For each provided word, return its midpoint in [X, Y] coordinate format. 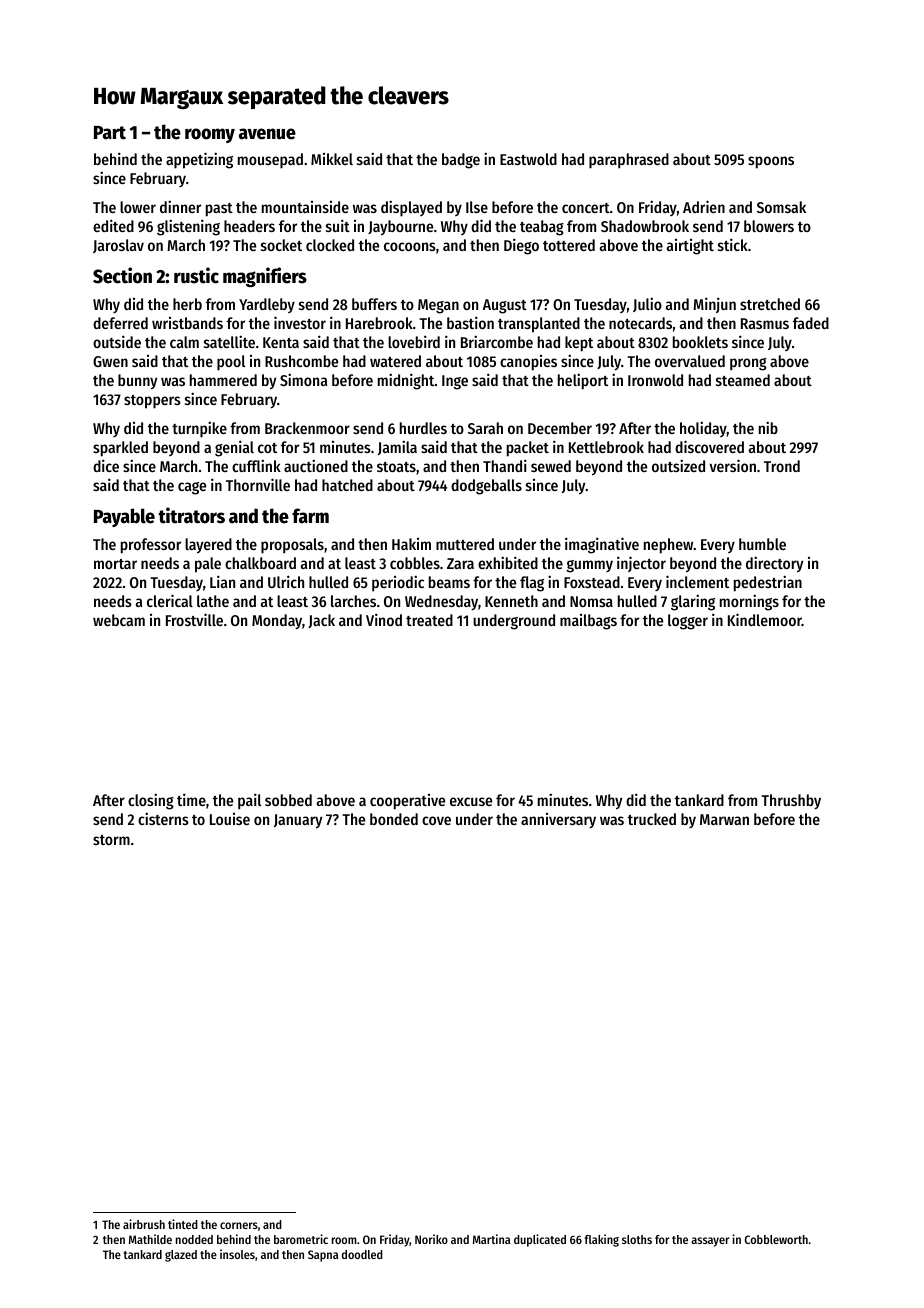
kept [579, 344]
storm [111, 840]
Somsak [781, 207]
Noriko [431, 1239]
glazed [181, 1256]
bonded [394, 819]
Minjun [714, 305]
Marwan [724, 819]
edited [113, 225]
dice [106, 465]
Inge [455, 382]
